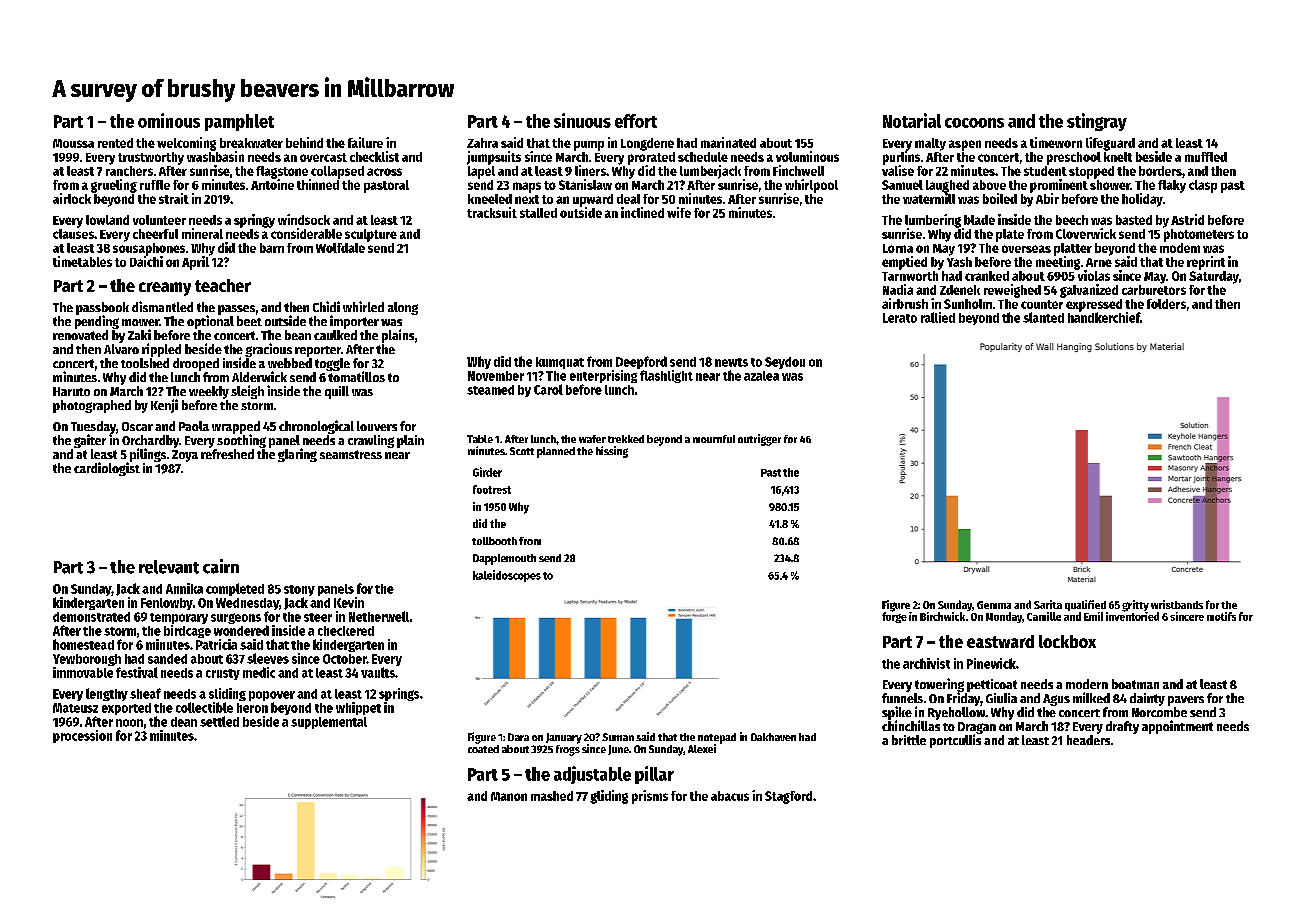  Describe the element at coordinates (642, 212) in the screenshot. I see `inclined` at that location.
